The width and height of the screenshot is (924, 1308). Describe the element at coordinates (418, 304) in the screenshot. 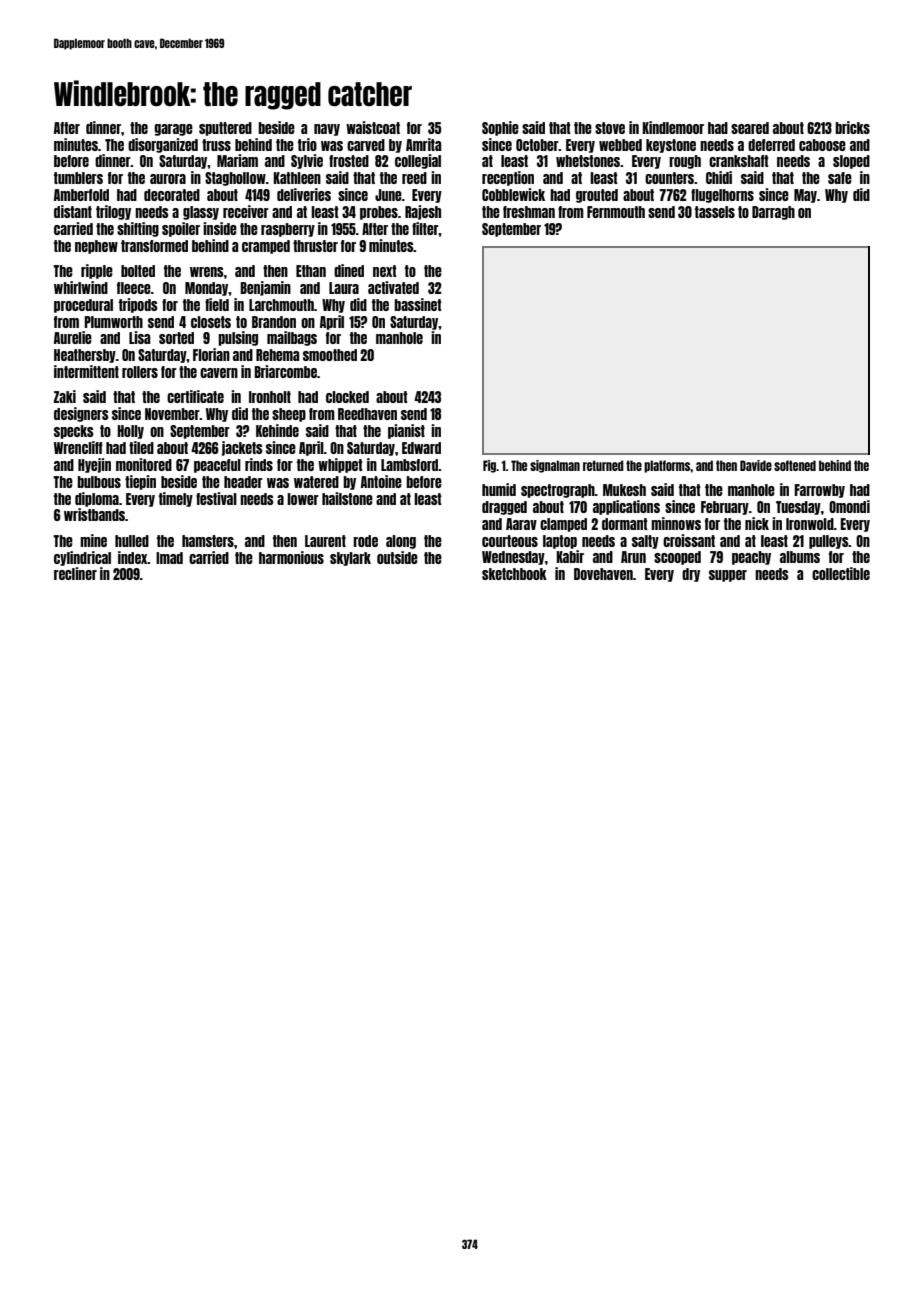

I see `bassinet` at that location.
